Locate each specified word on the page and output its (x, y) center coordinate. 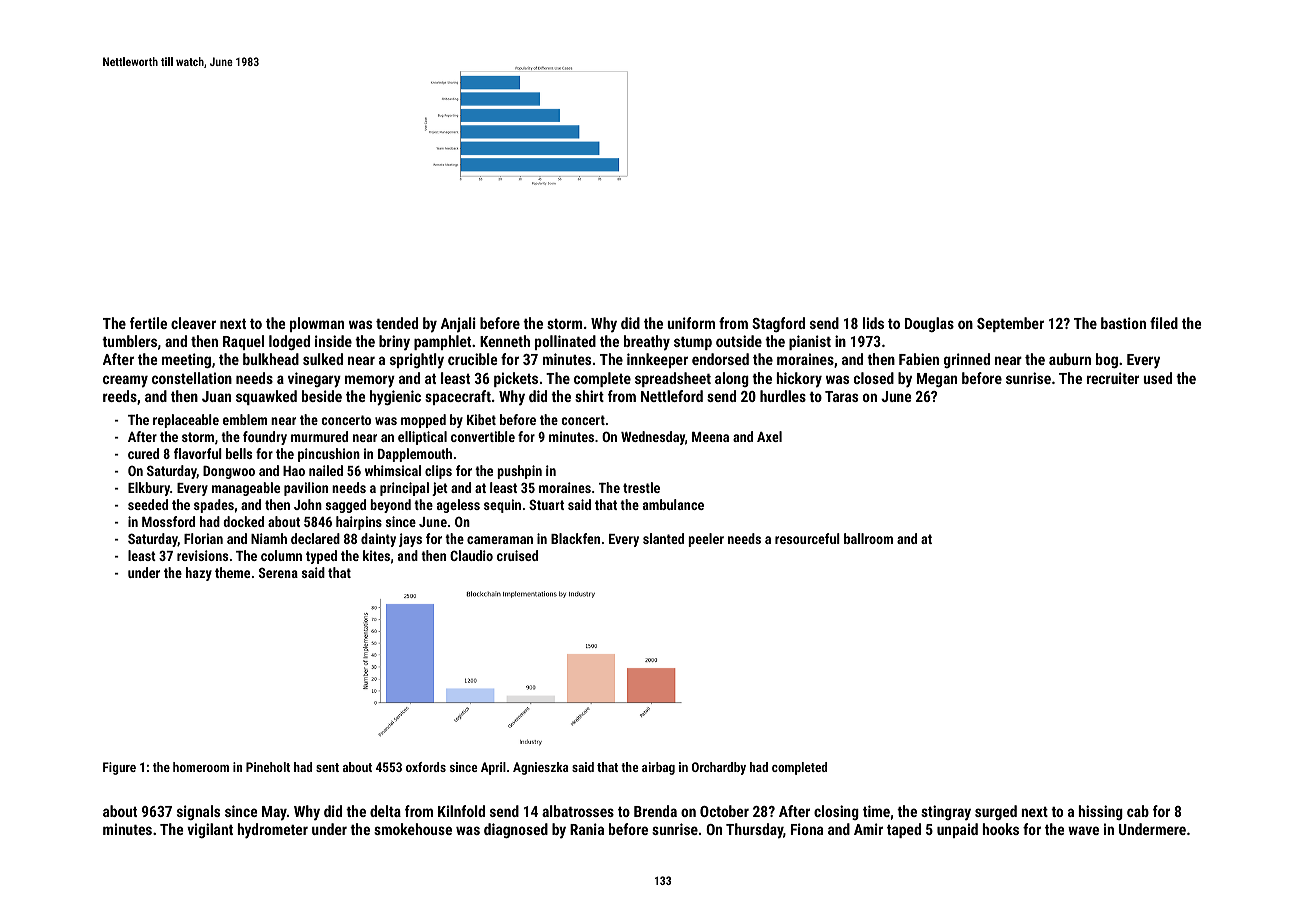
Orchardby (719, 768)
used (1157, 378)
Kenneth (505, 341)
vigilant (210, 830)
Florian (203, 538)
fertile (148, 323)
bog (1107, 360)
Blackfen (575, 538)
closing (836, 812)
